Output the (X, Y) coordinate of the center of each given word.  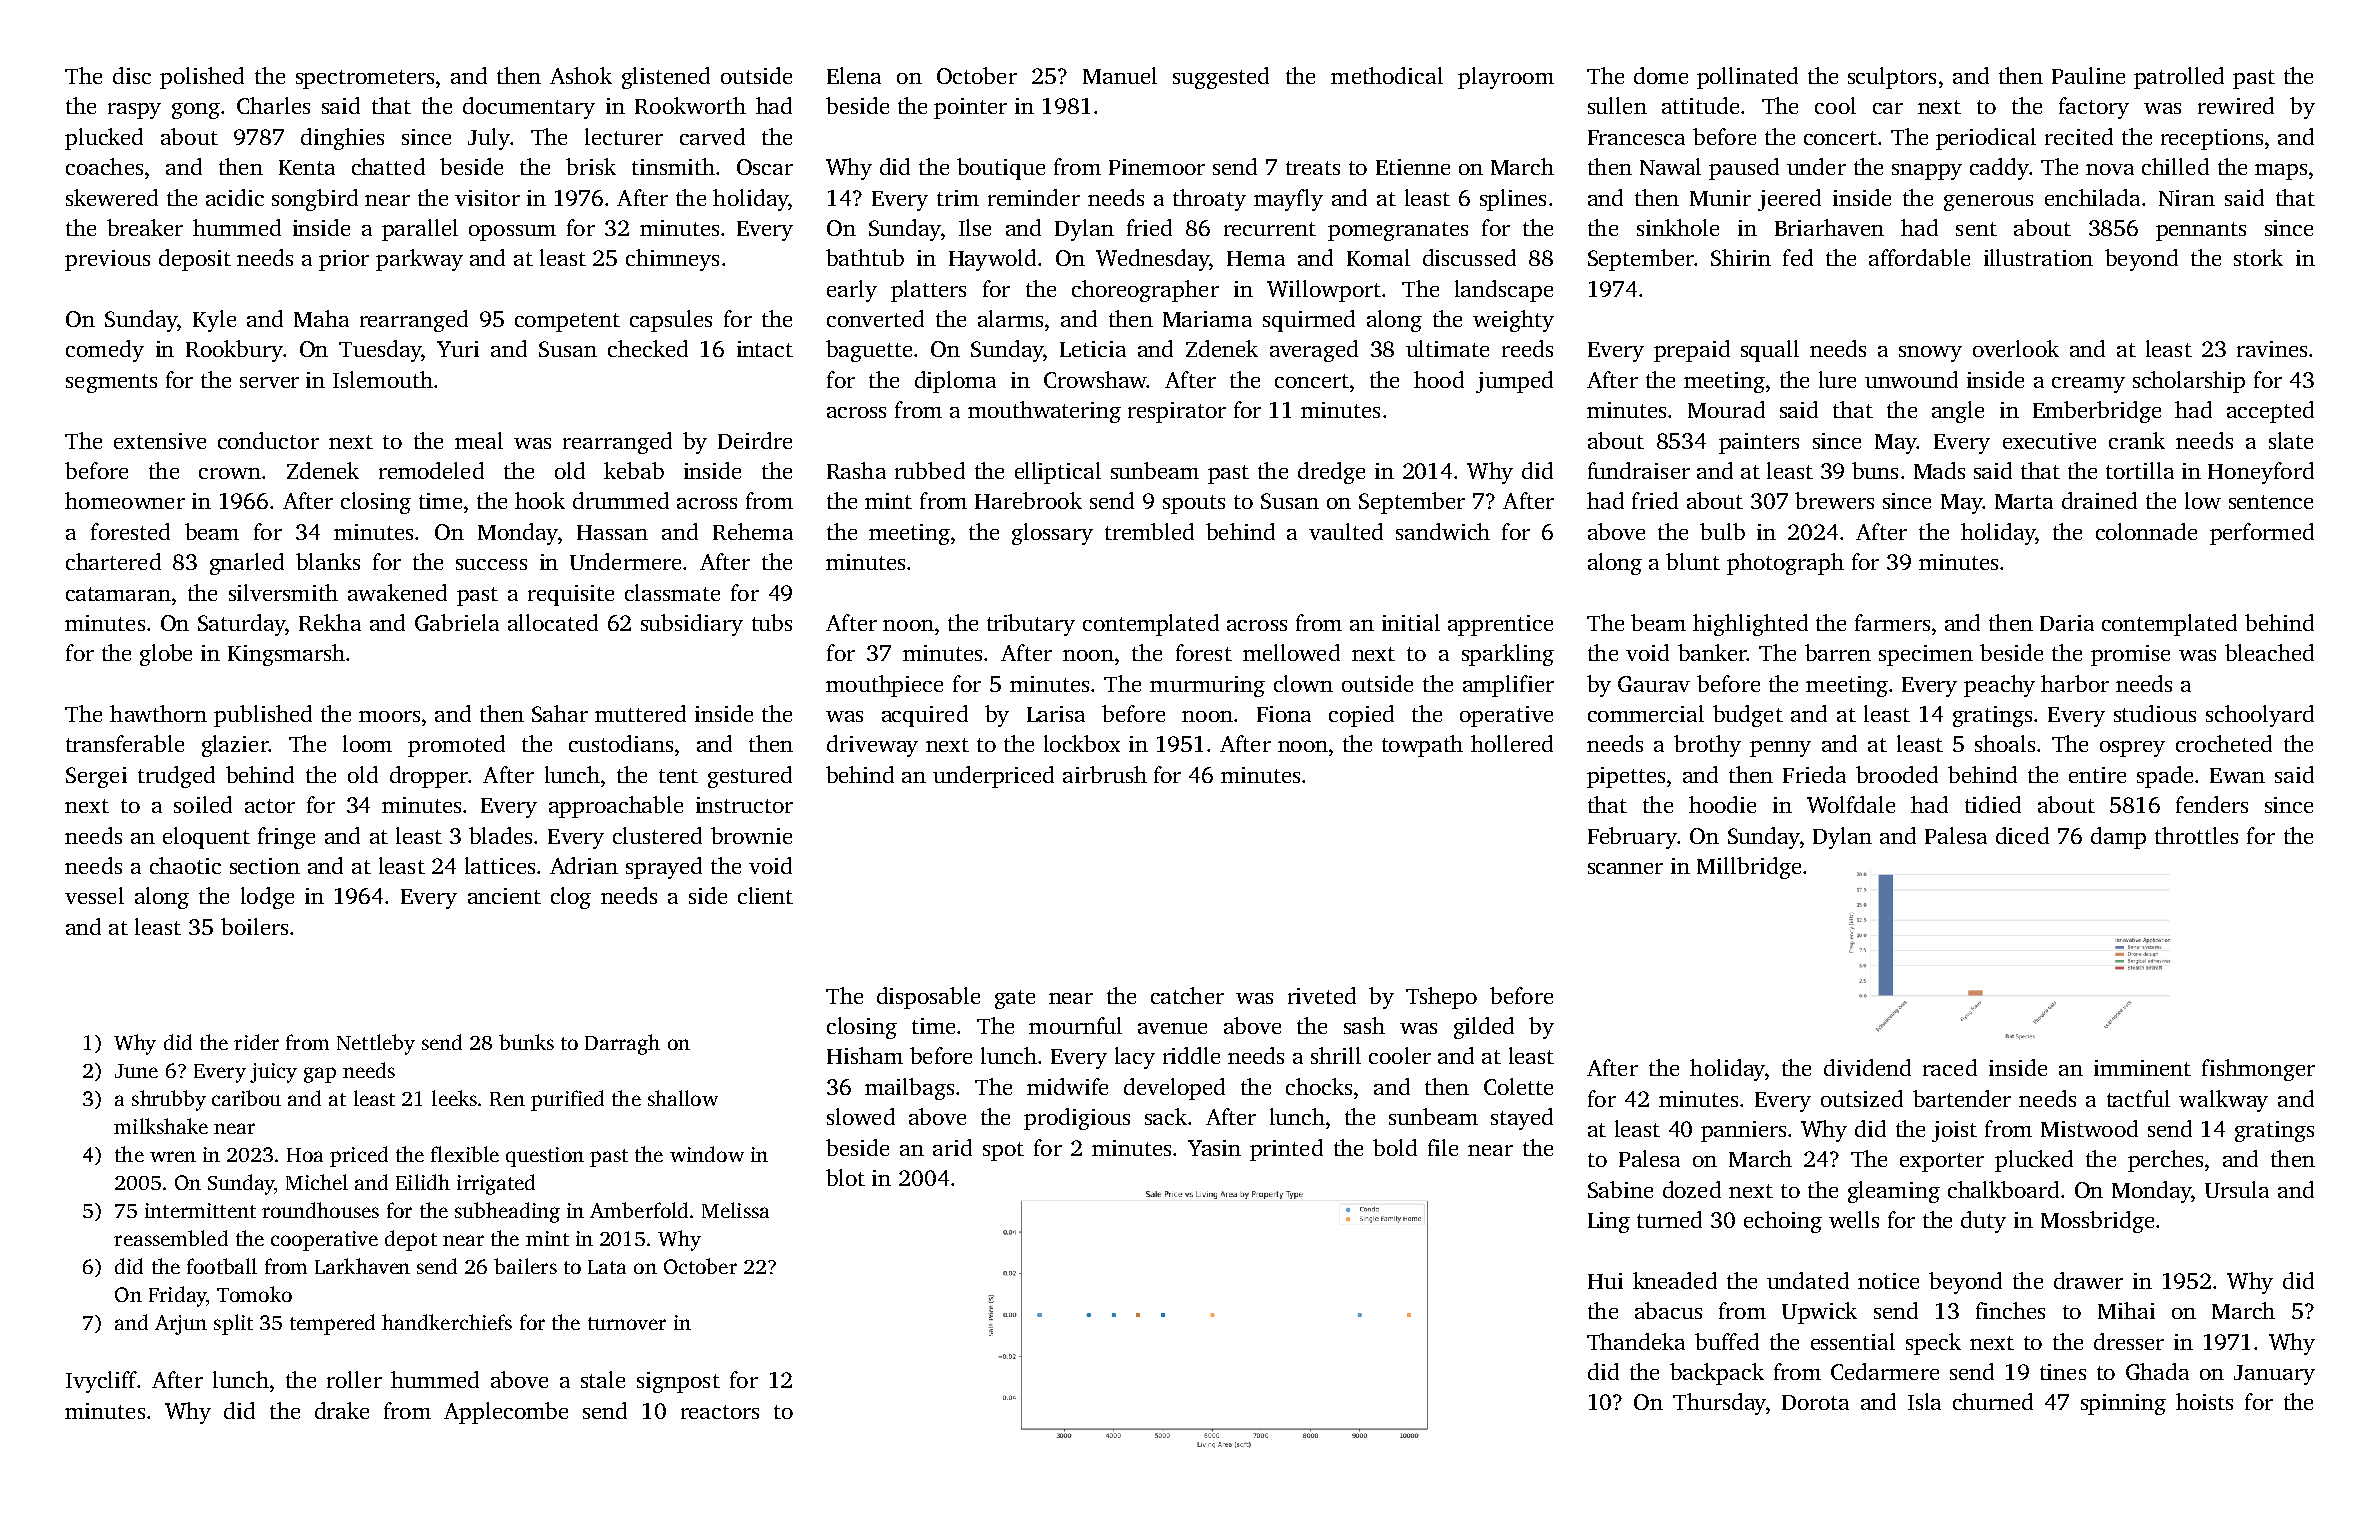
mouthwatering (1044, 412)
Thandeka (1636, 1341)
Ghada (2157, 1371)
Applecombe (506, 1413)
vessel (94, 895)
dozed (1692, 1189)
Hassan (612, 532)
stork (2258, 257)
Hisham (865, 1055)
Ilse (975, 227)
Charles (273, 105)
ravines (2272, 349)
